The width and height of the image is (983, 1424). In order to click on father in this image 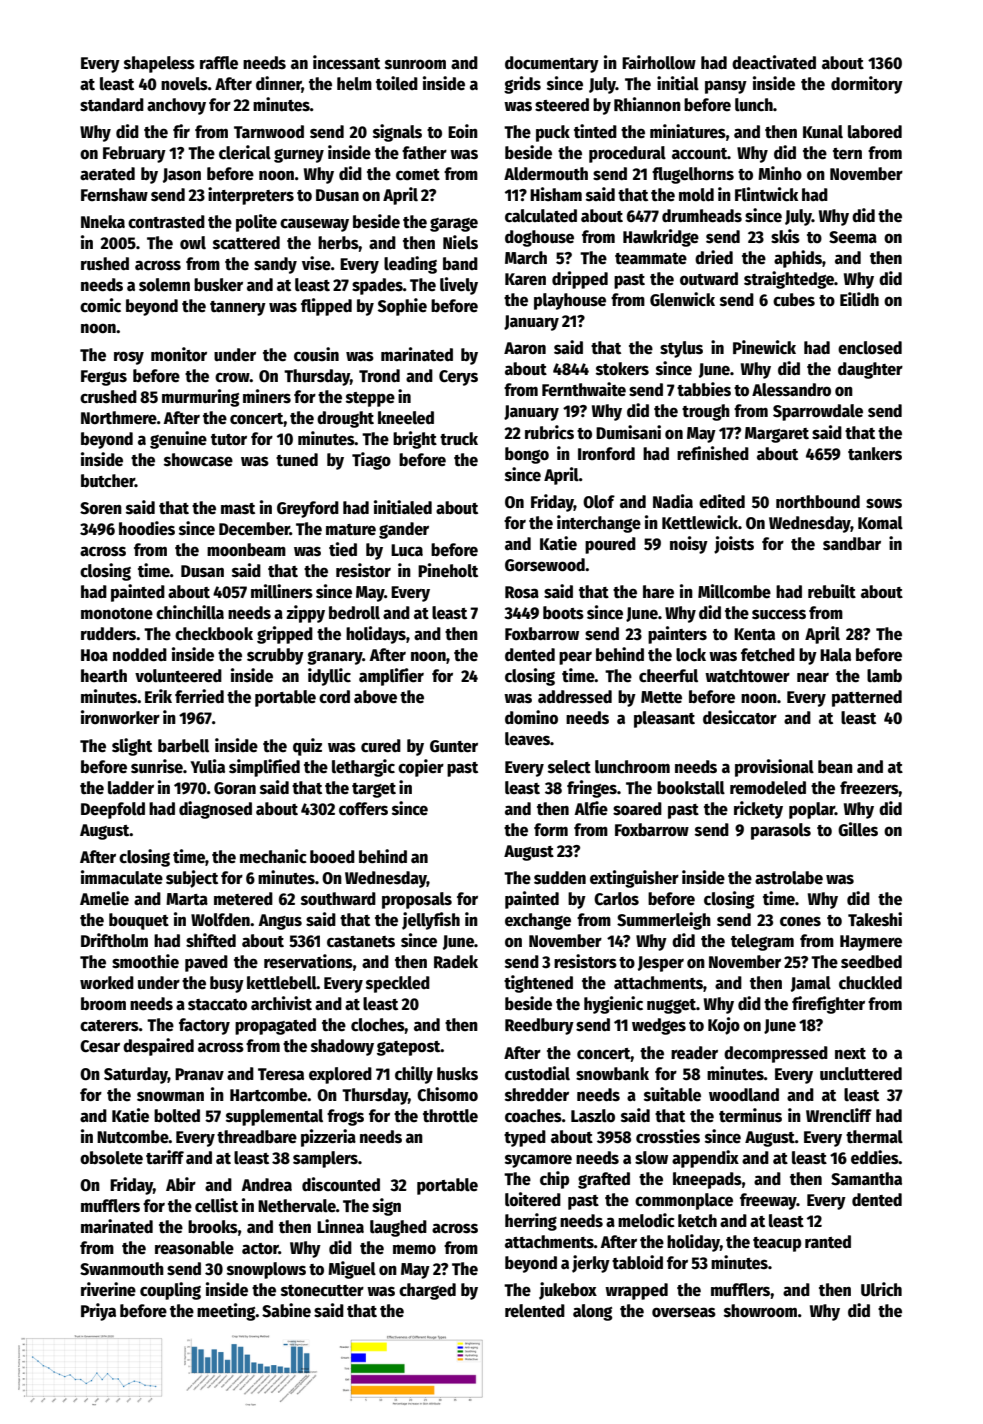, I will do `click(424, 153)`.
